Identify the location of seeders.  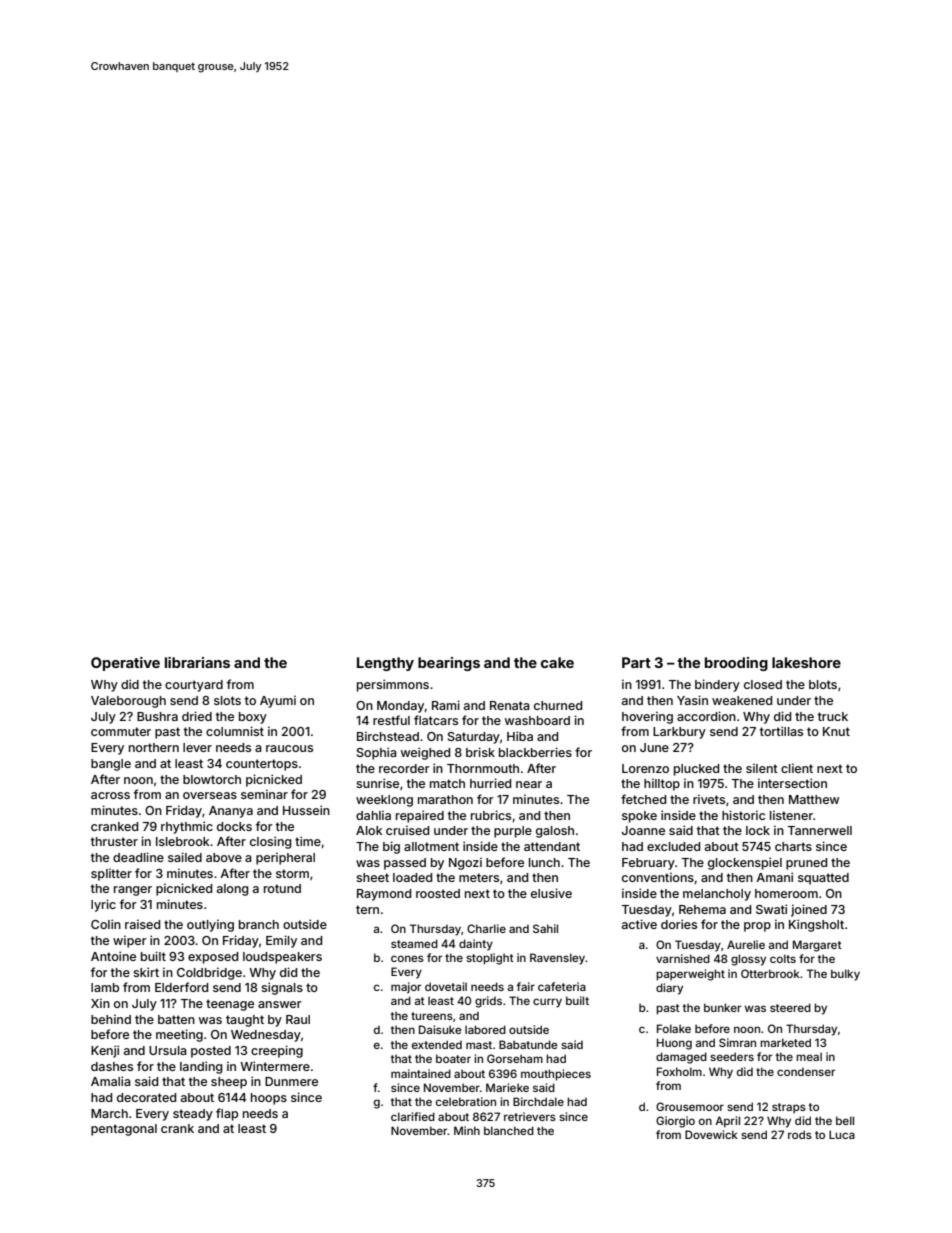
(732, 1056).
